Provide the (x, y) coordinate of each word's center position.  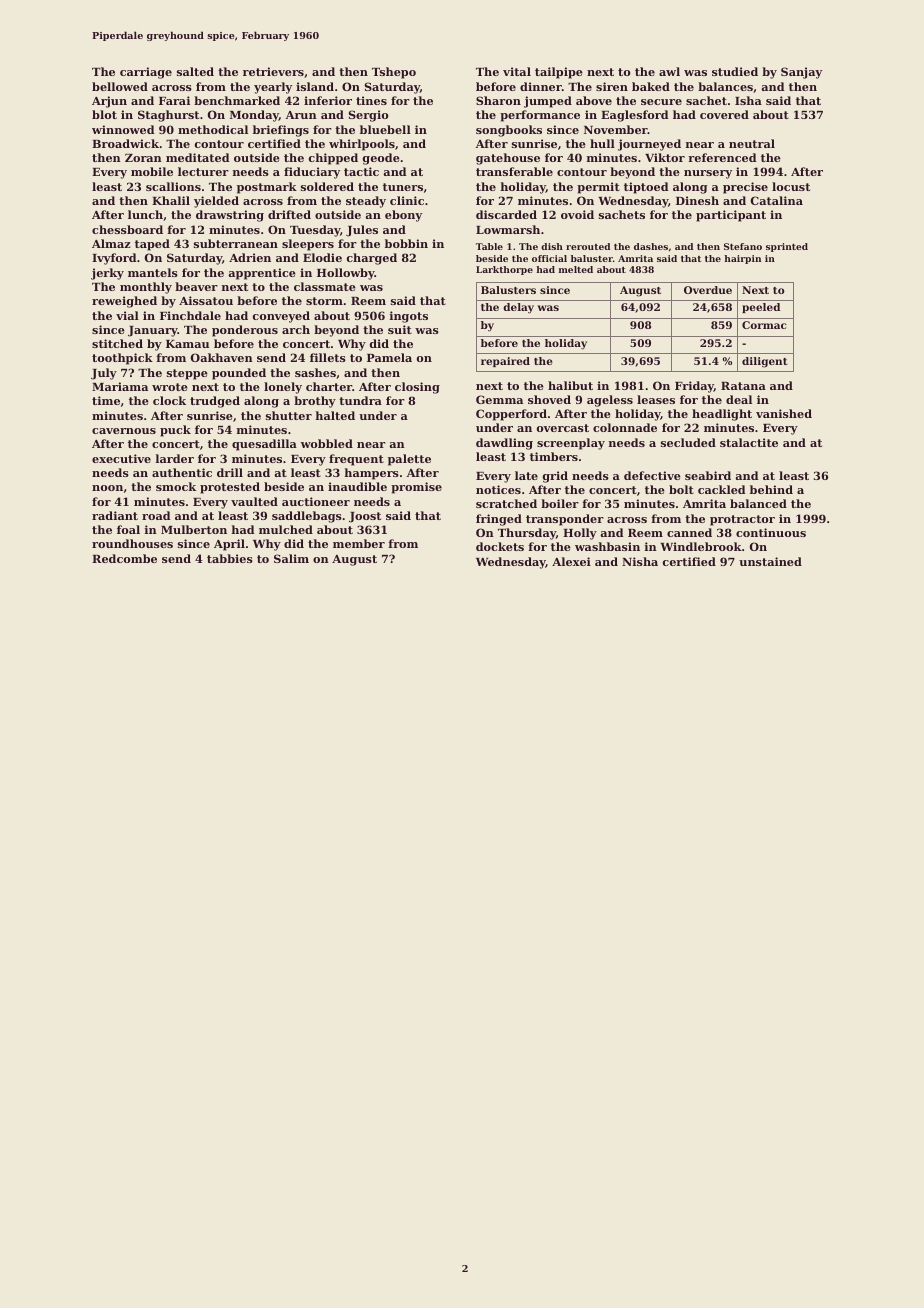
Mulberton (194, 529)
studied (735, 71)
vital (517, 71)
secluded (688, 442)
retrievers (273, 71)
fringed (499, 520)
